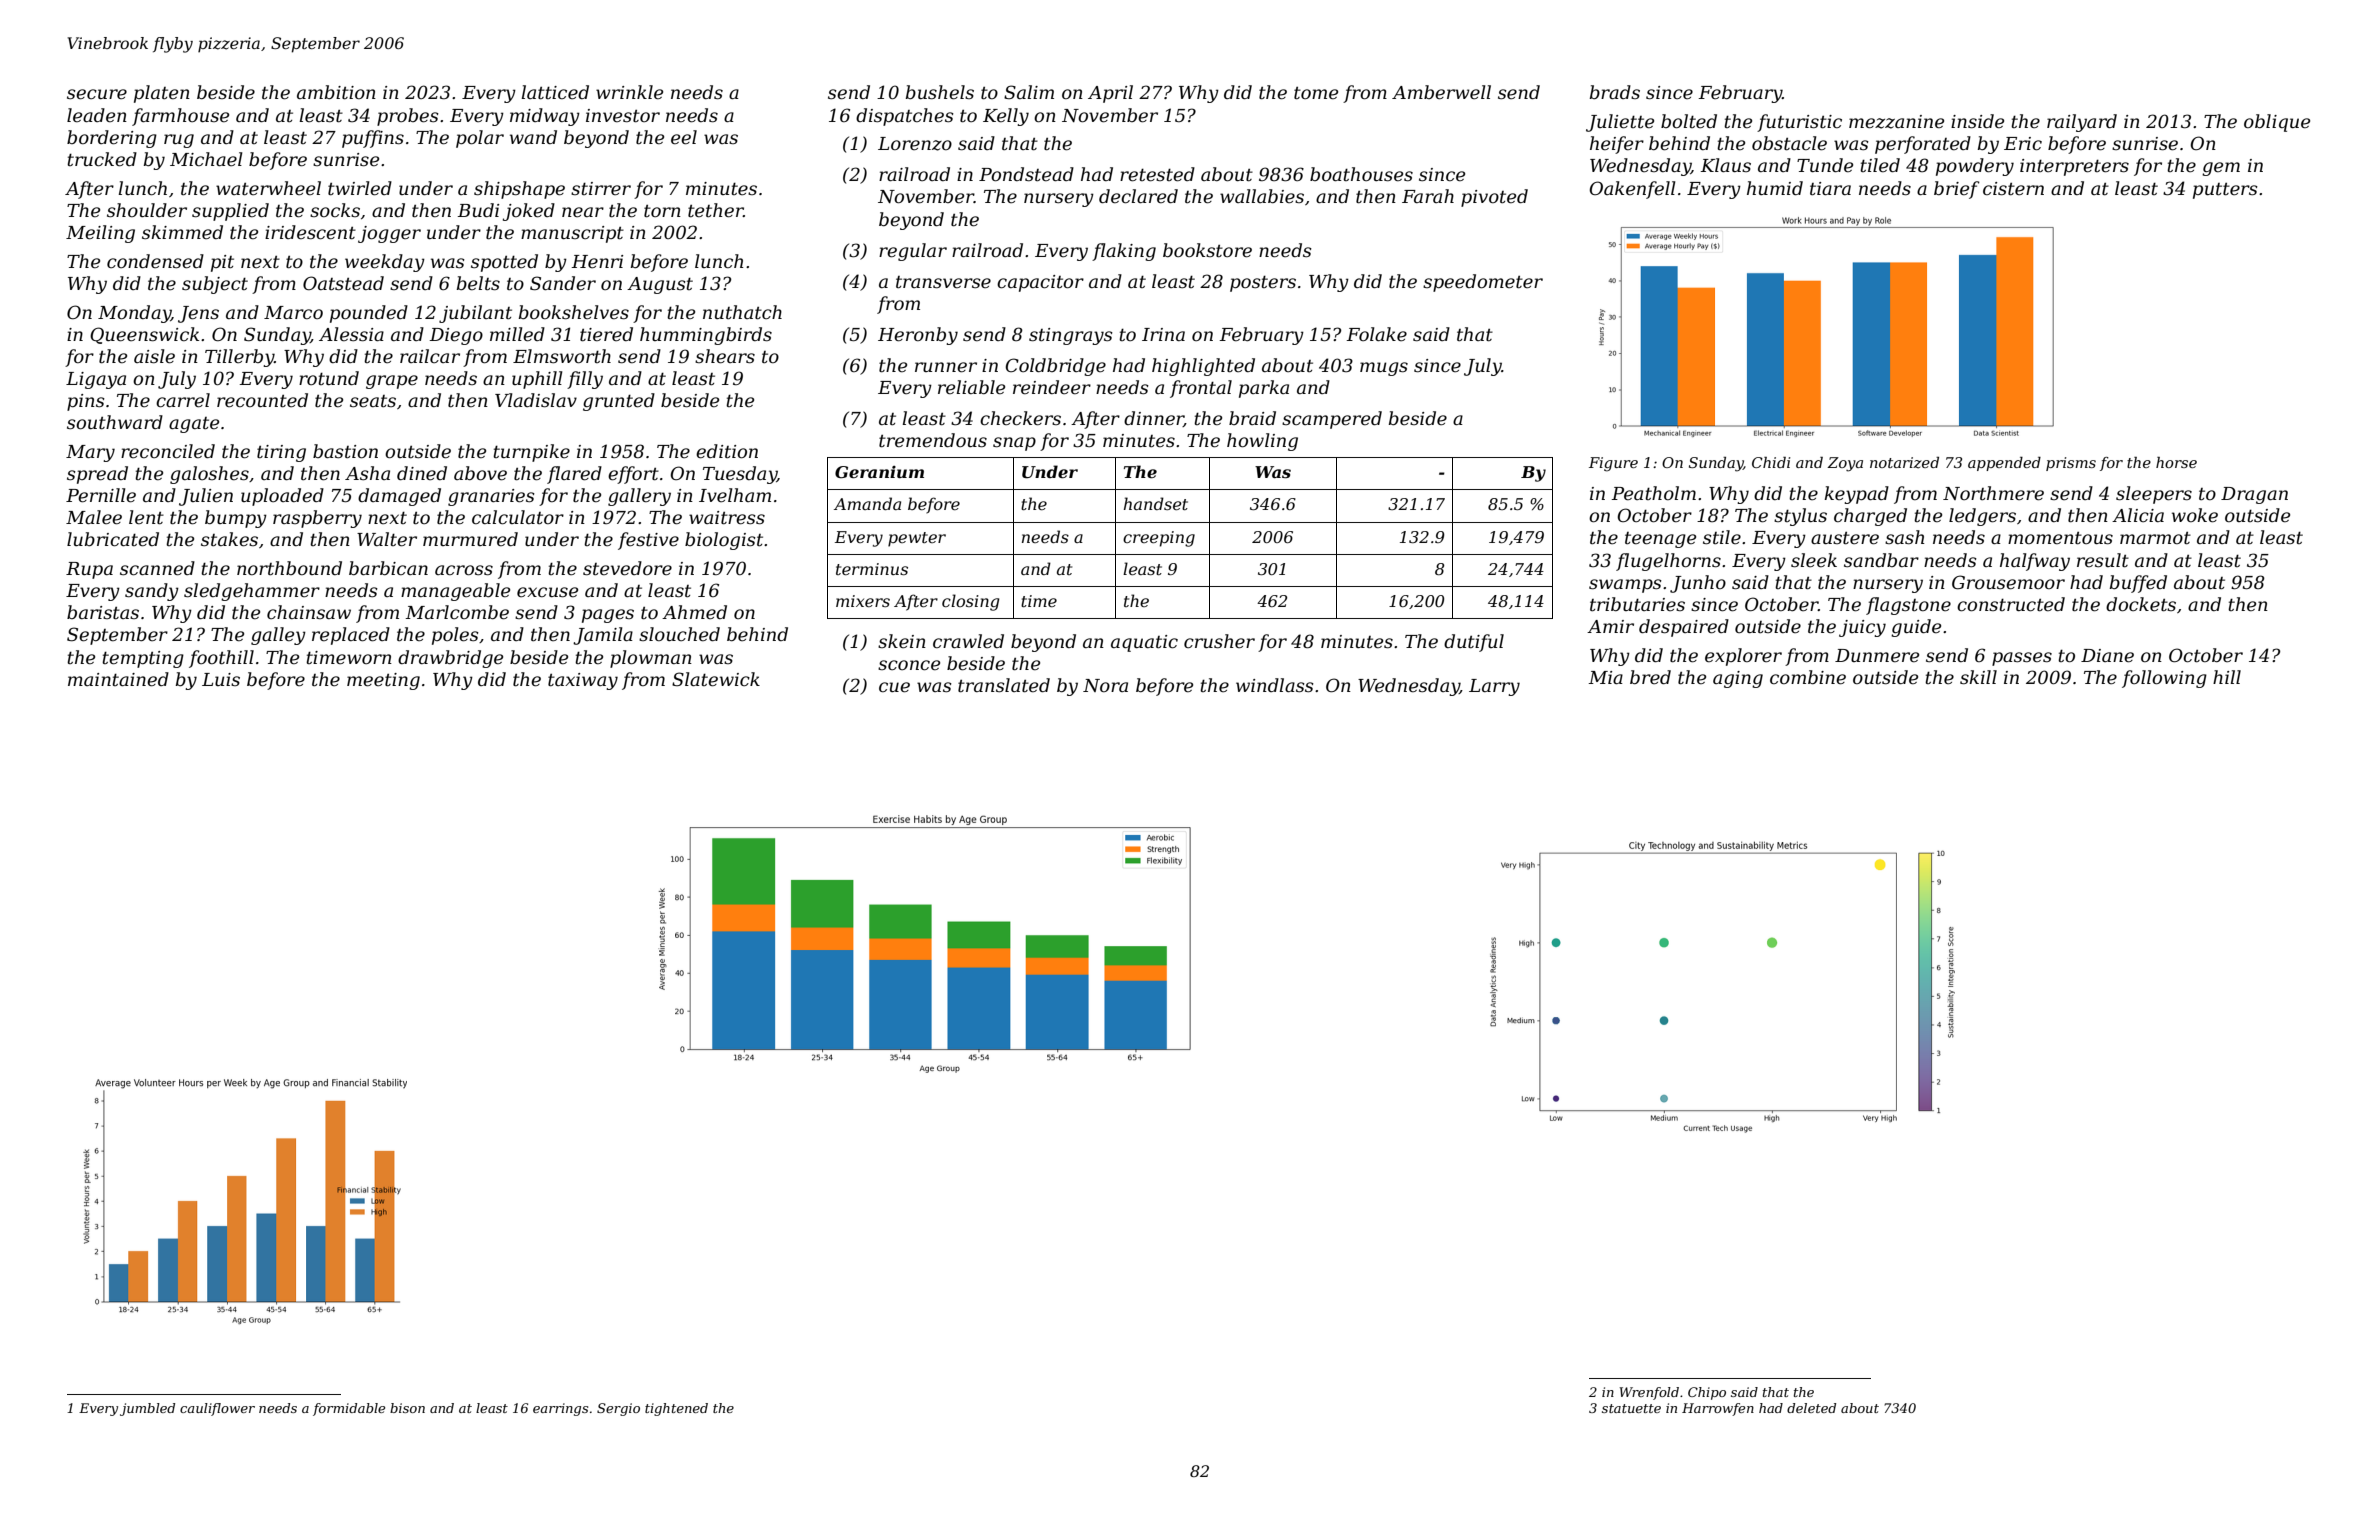 This page has height=1540, width=2380. I want to click on Luis, so click(221, 679).
